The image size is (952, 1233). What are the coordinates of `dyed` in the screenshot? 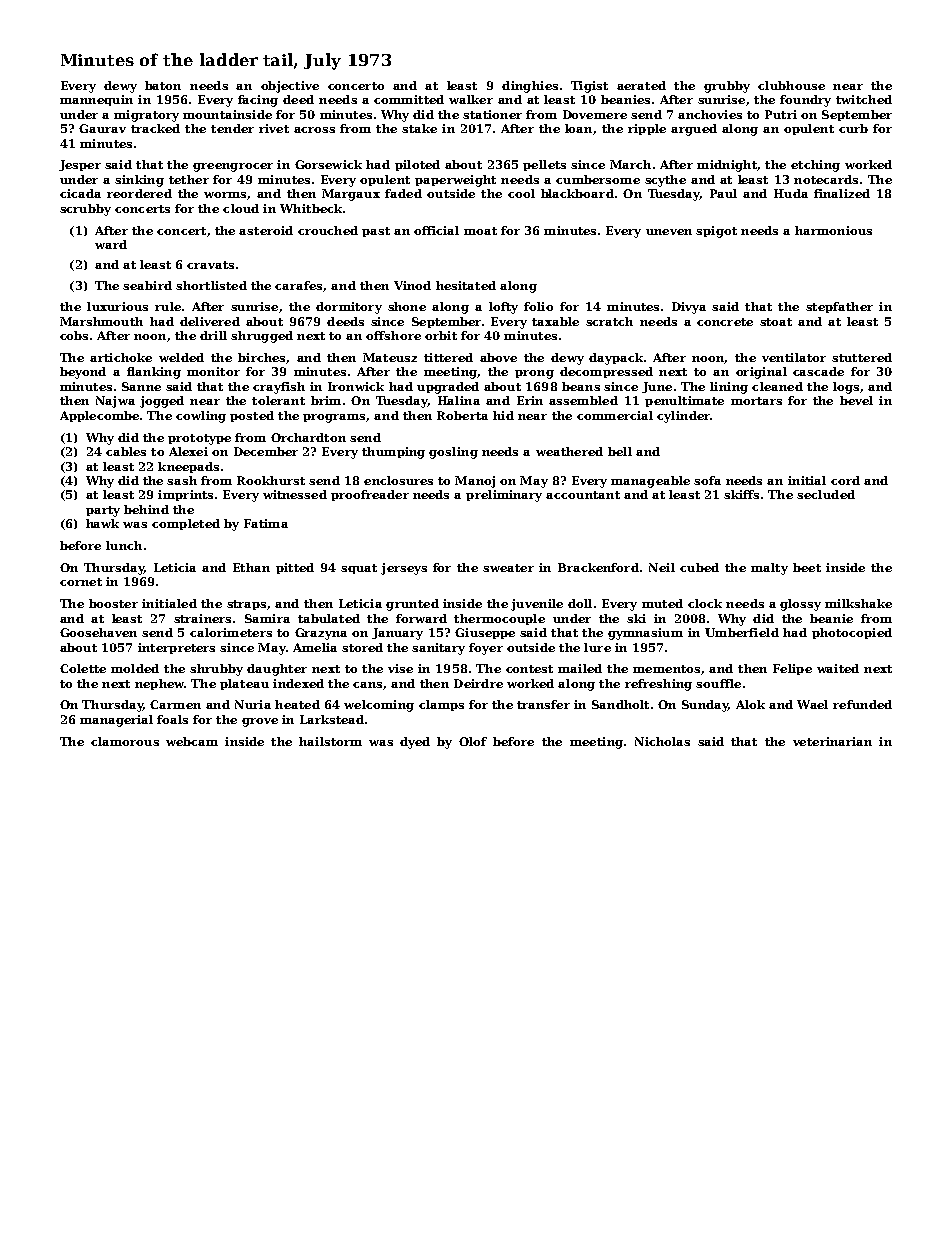 It's located at (415, 743).
